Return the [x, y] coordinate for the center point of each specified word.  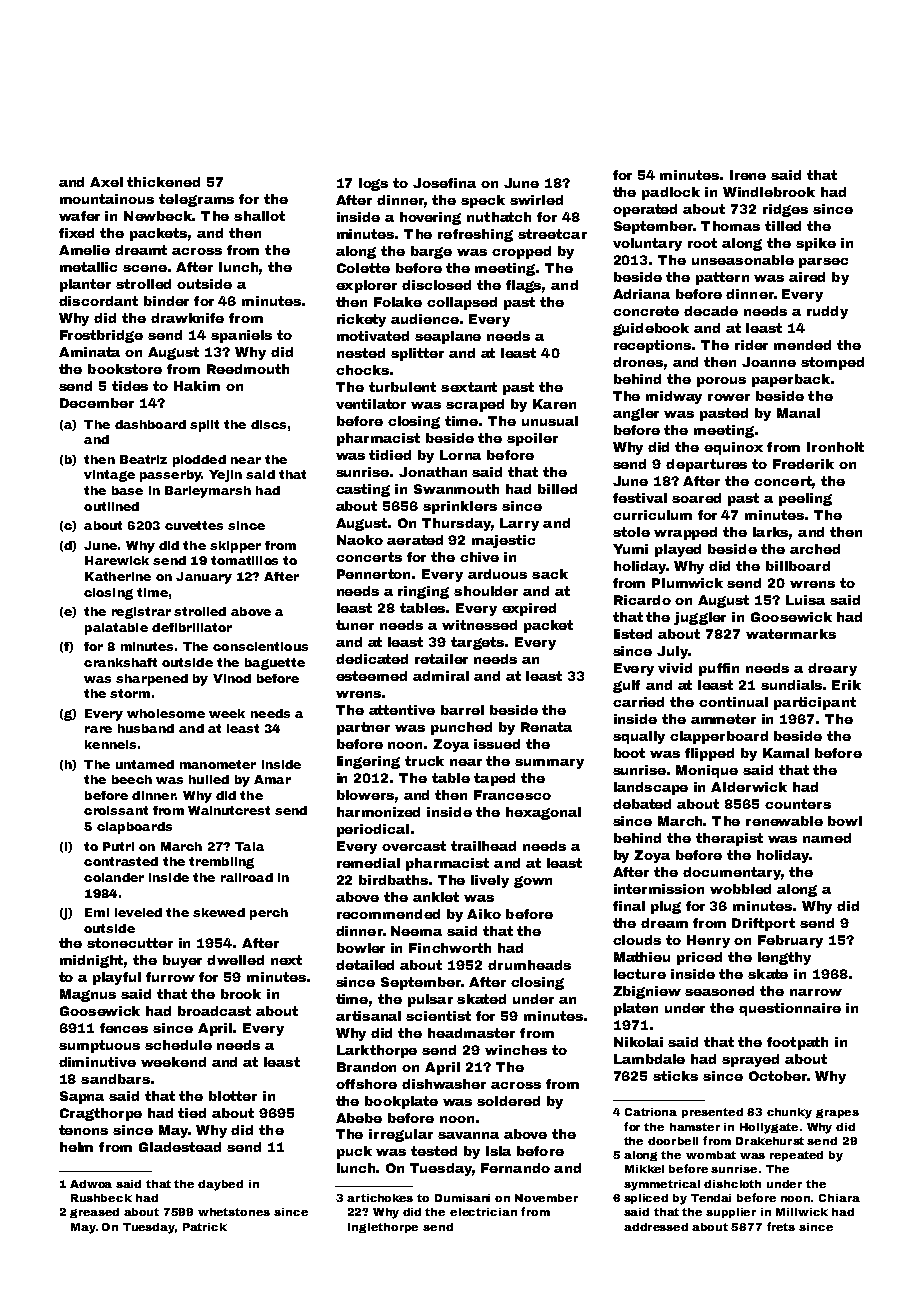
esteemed [371, 676]
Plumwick [687, 583]
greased [94, 1213]
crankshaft [120, 662]
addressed [656, 1227]
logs [373, 184]
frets [781, 1226]
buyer [182, 961]
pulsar [430, 1000]
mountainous [107, 199]
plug [666, 907]
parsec [823, 263]
